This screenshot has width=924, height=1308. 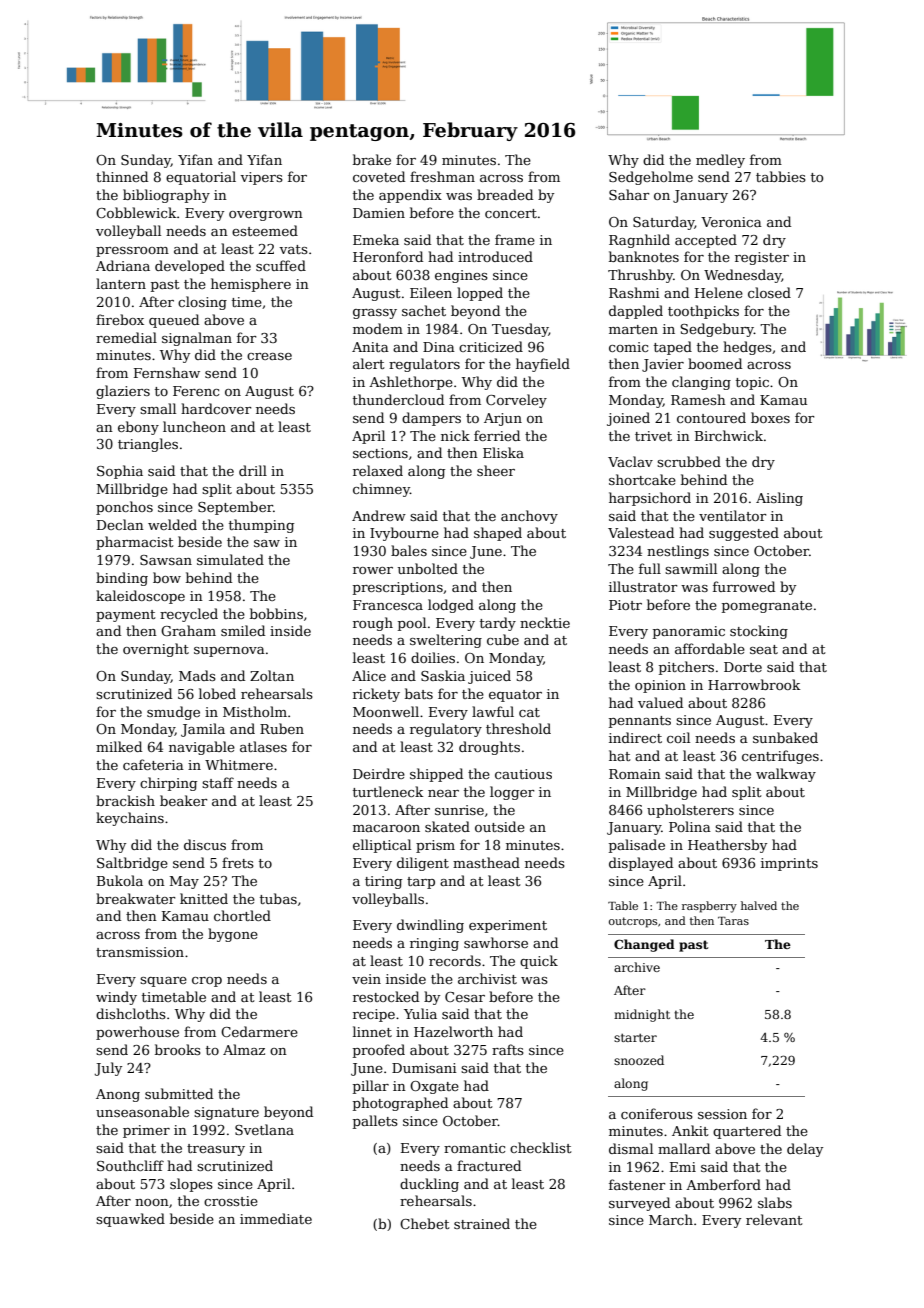 What do you see at coordinates (122, 176) in the screenshot?
I see `thinned` at bounding box center [122, 176].
